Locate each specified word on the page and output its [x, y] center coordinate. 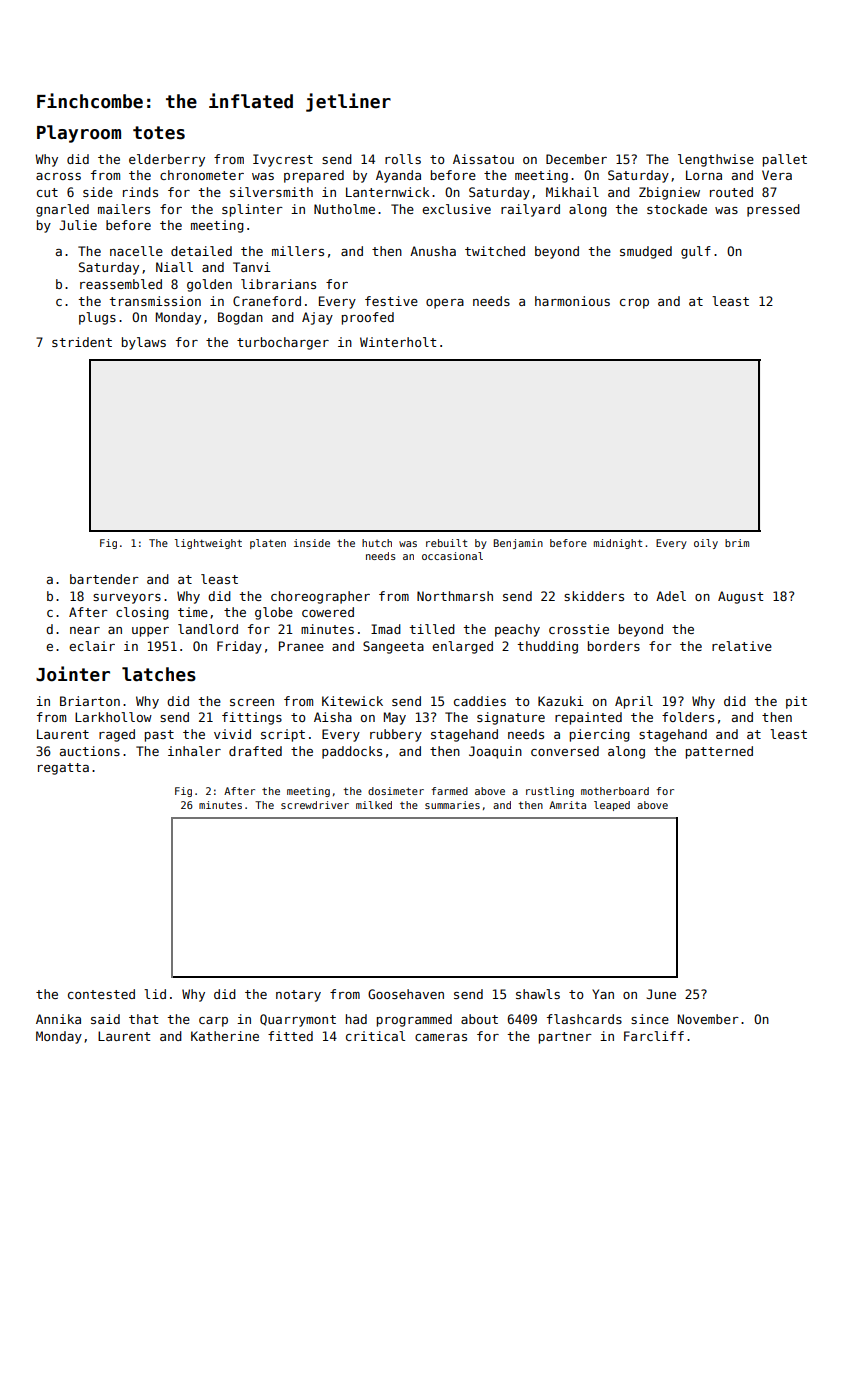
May [395, 718]
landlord [208, 629]
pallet [785, 160]
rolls [403, 159]
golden [209, 285]
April [634, 702]
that [143, 1019]
